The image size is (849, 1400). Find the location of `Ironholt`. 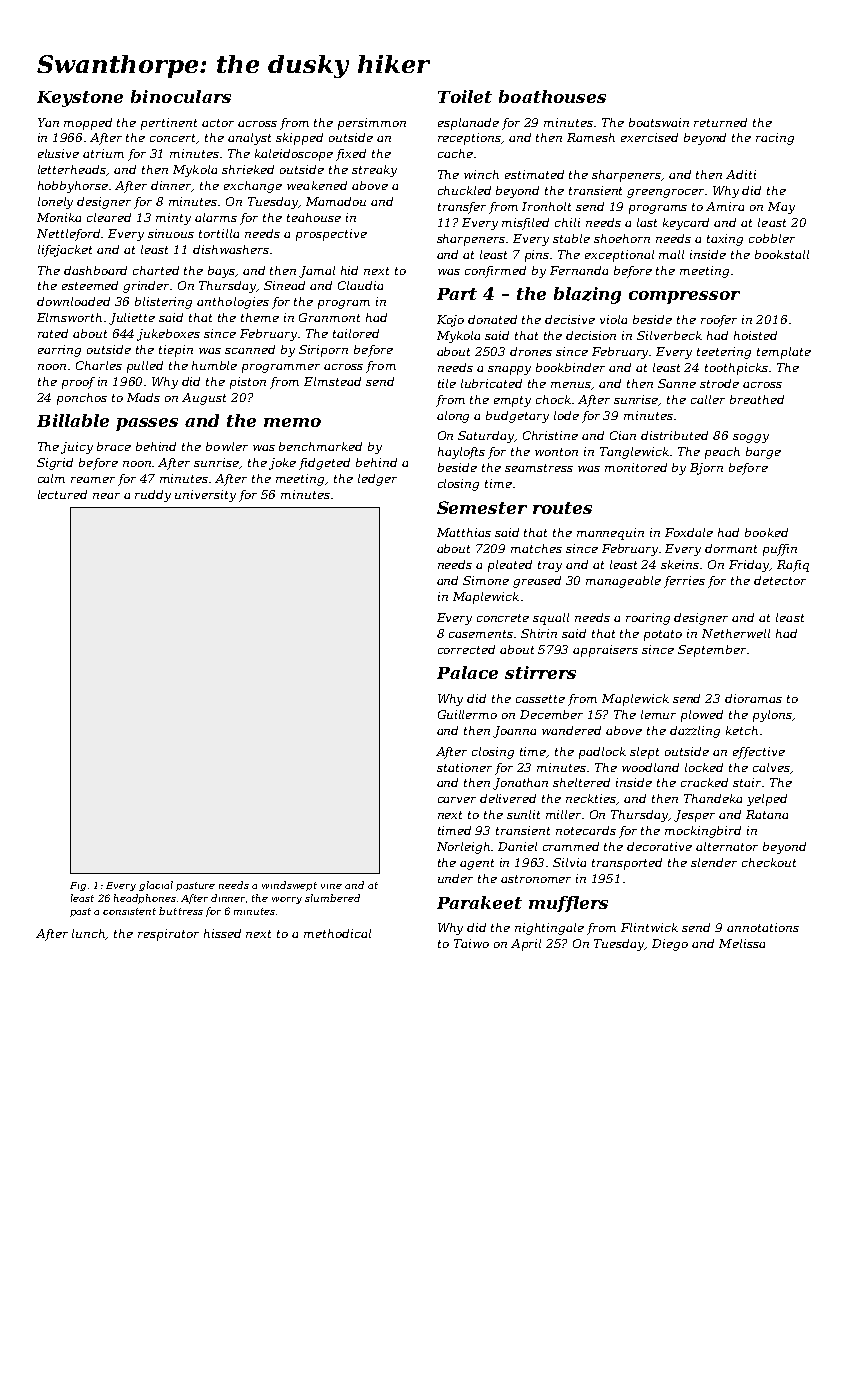

Ironholt is located at coordinates (546, 206).
